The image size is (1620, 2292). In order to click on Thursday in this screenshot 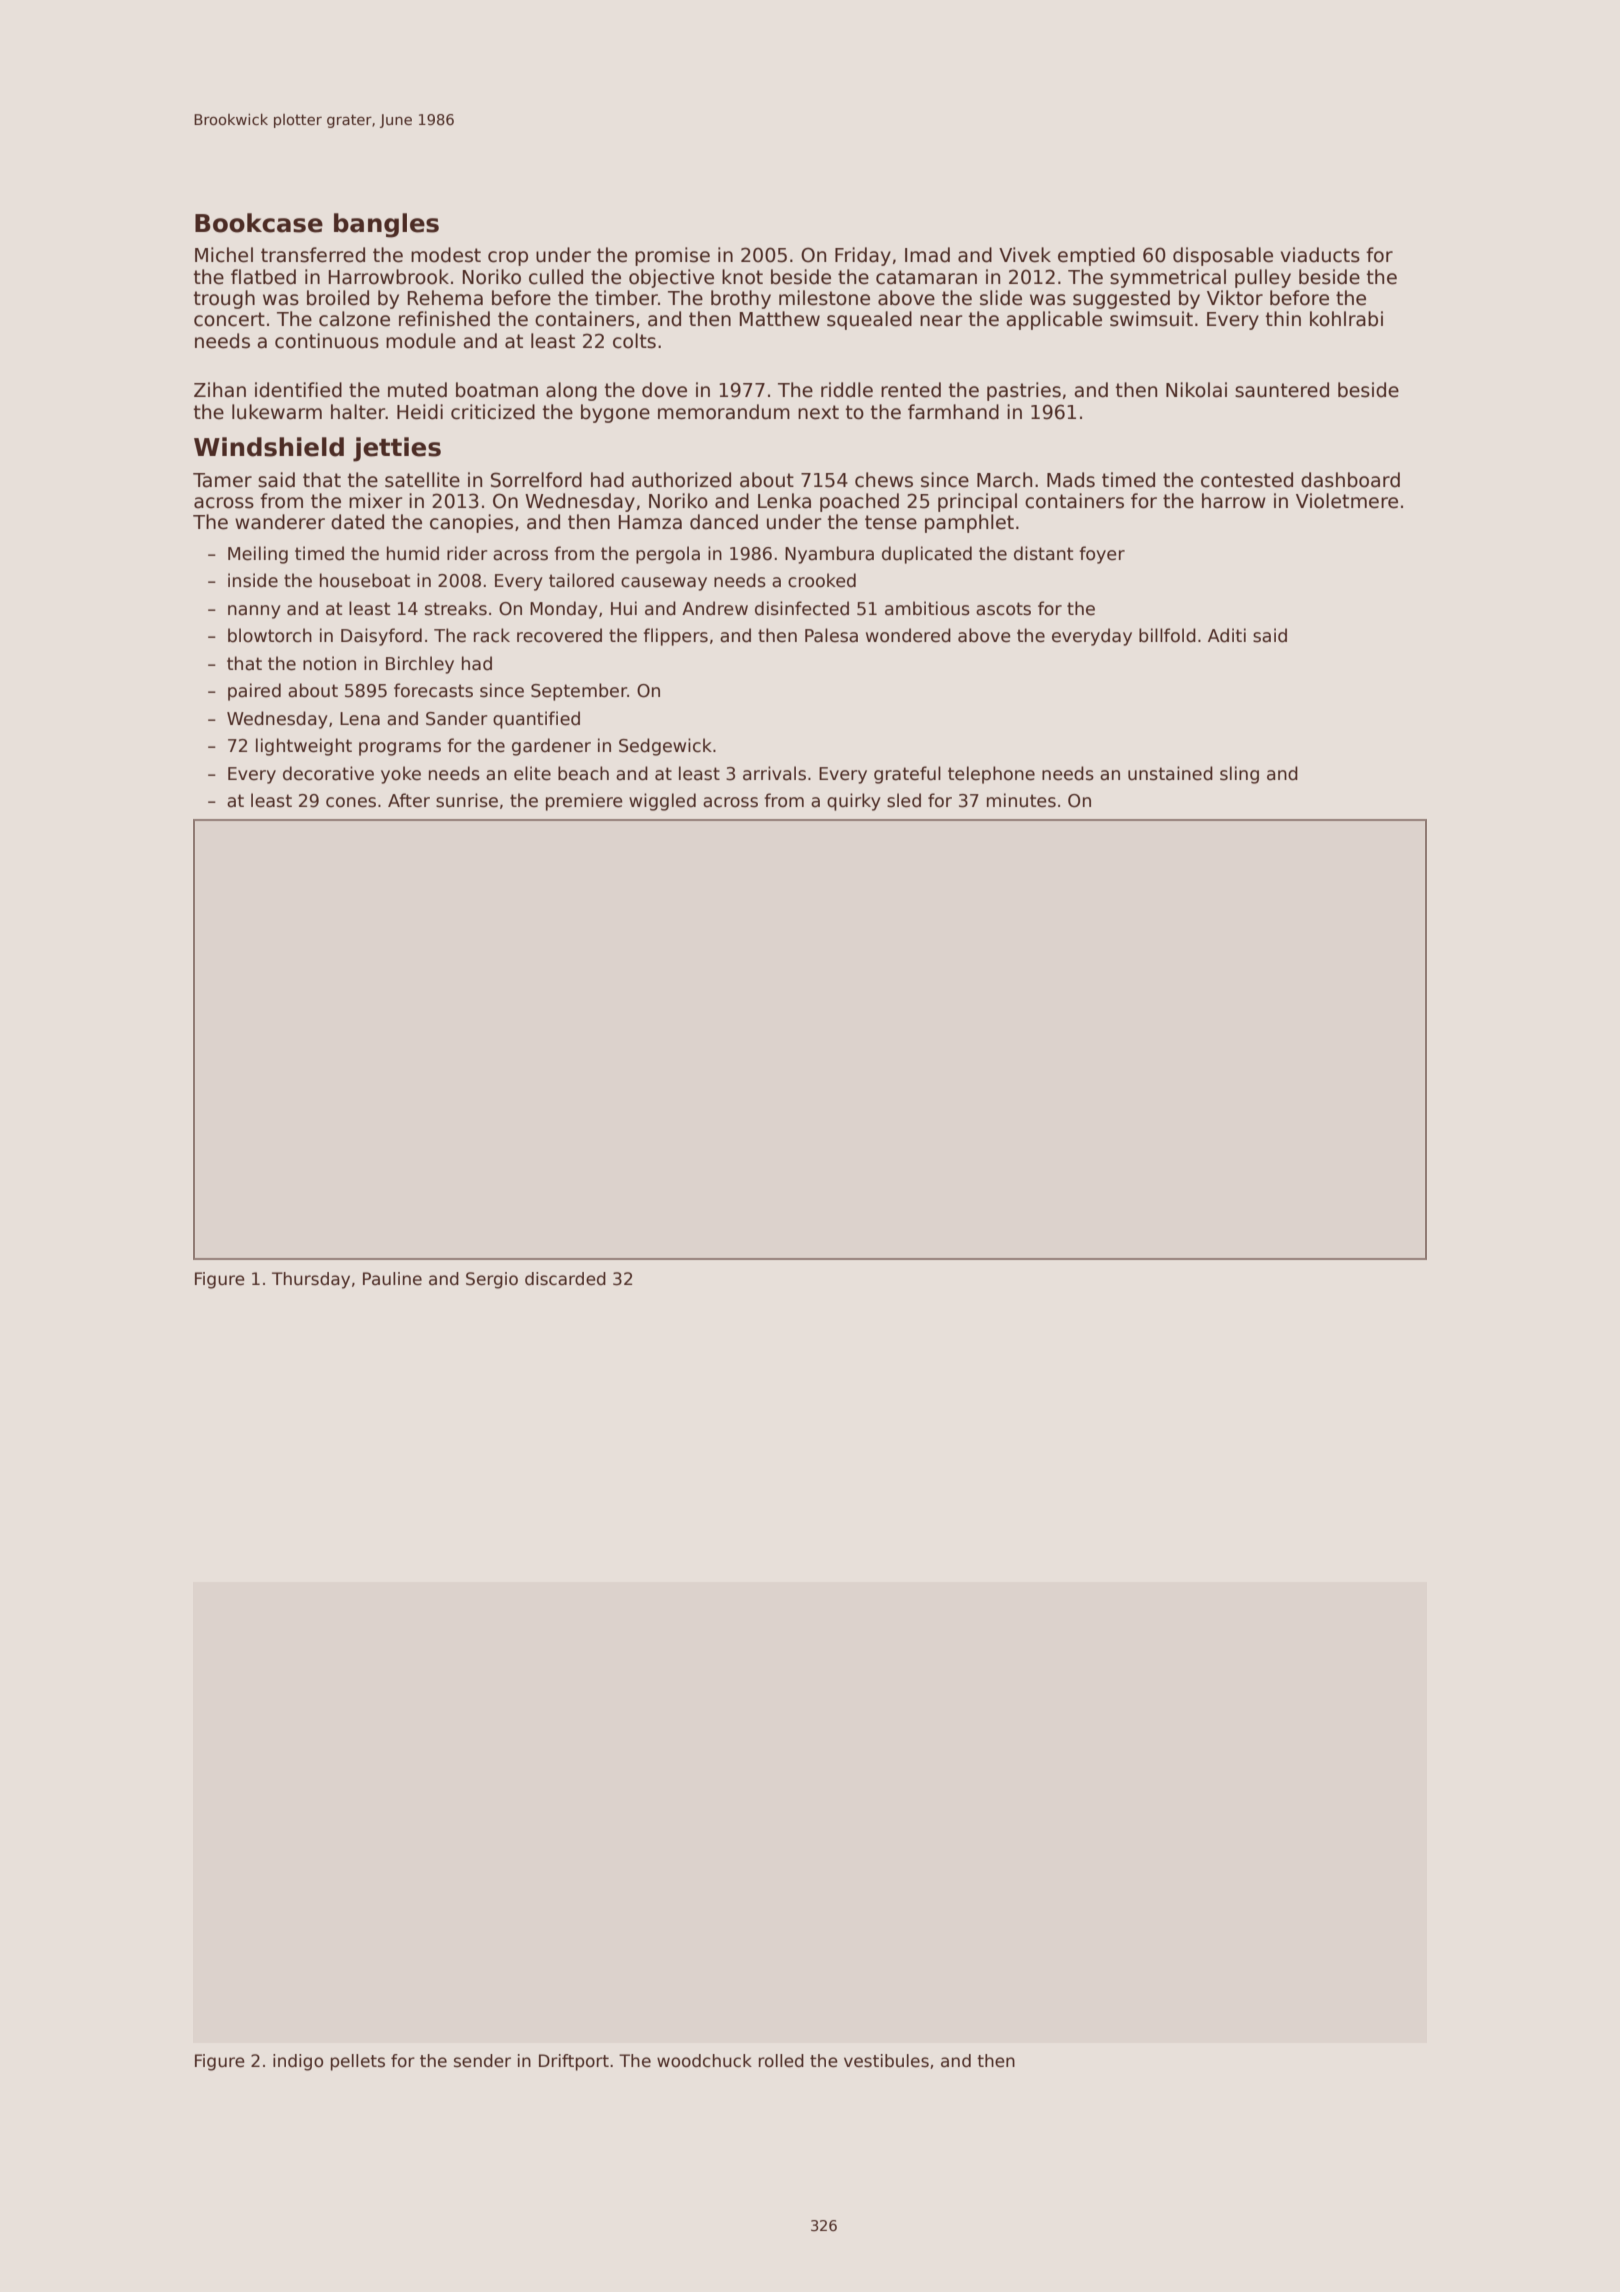, I will do `click(311, 1280)`.
